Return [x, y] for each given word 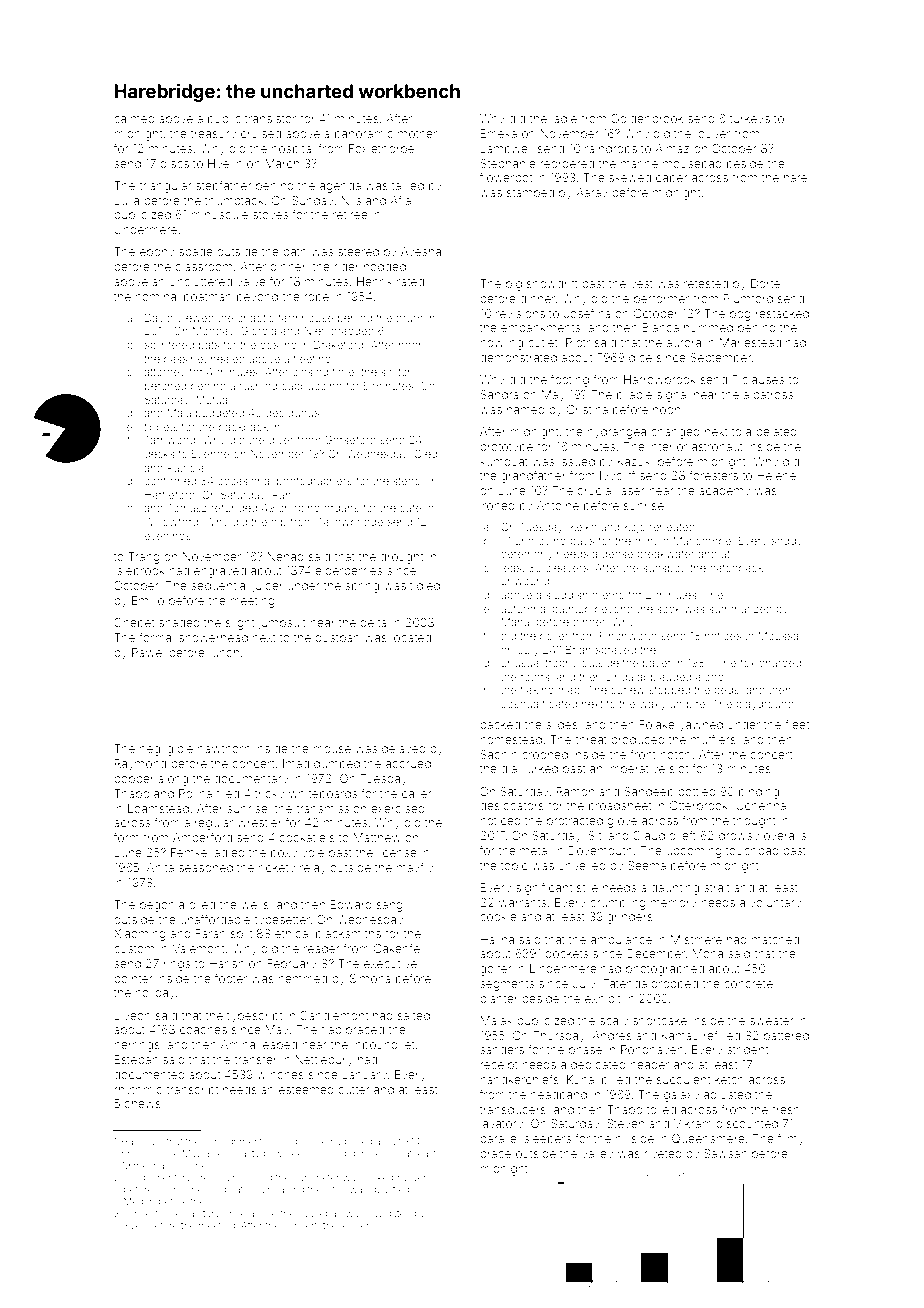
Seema [647, 865]
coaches [203, 1029]
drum [409, 318]
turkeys [750, 120]
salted [414, 1015]
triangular [165, 187]
